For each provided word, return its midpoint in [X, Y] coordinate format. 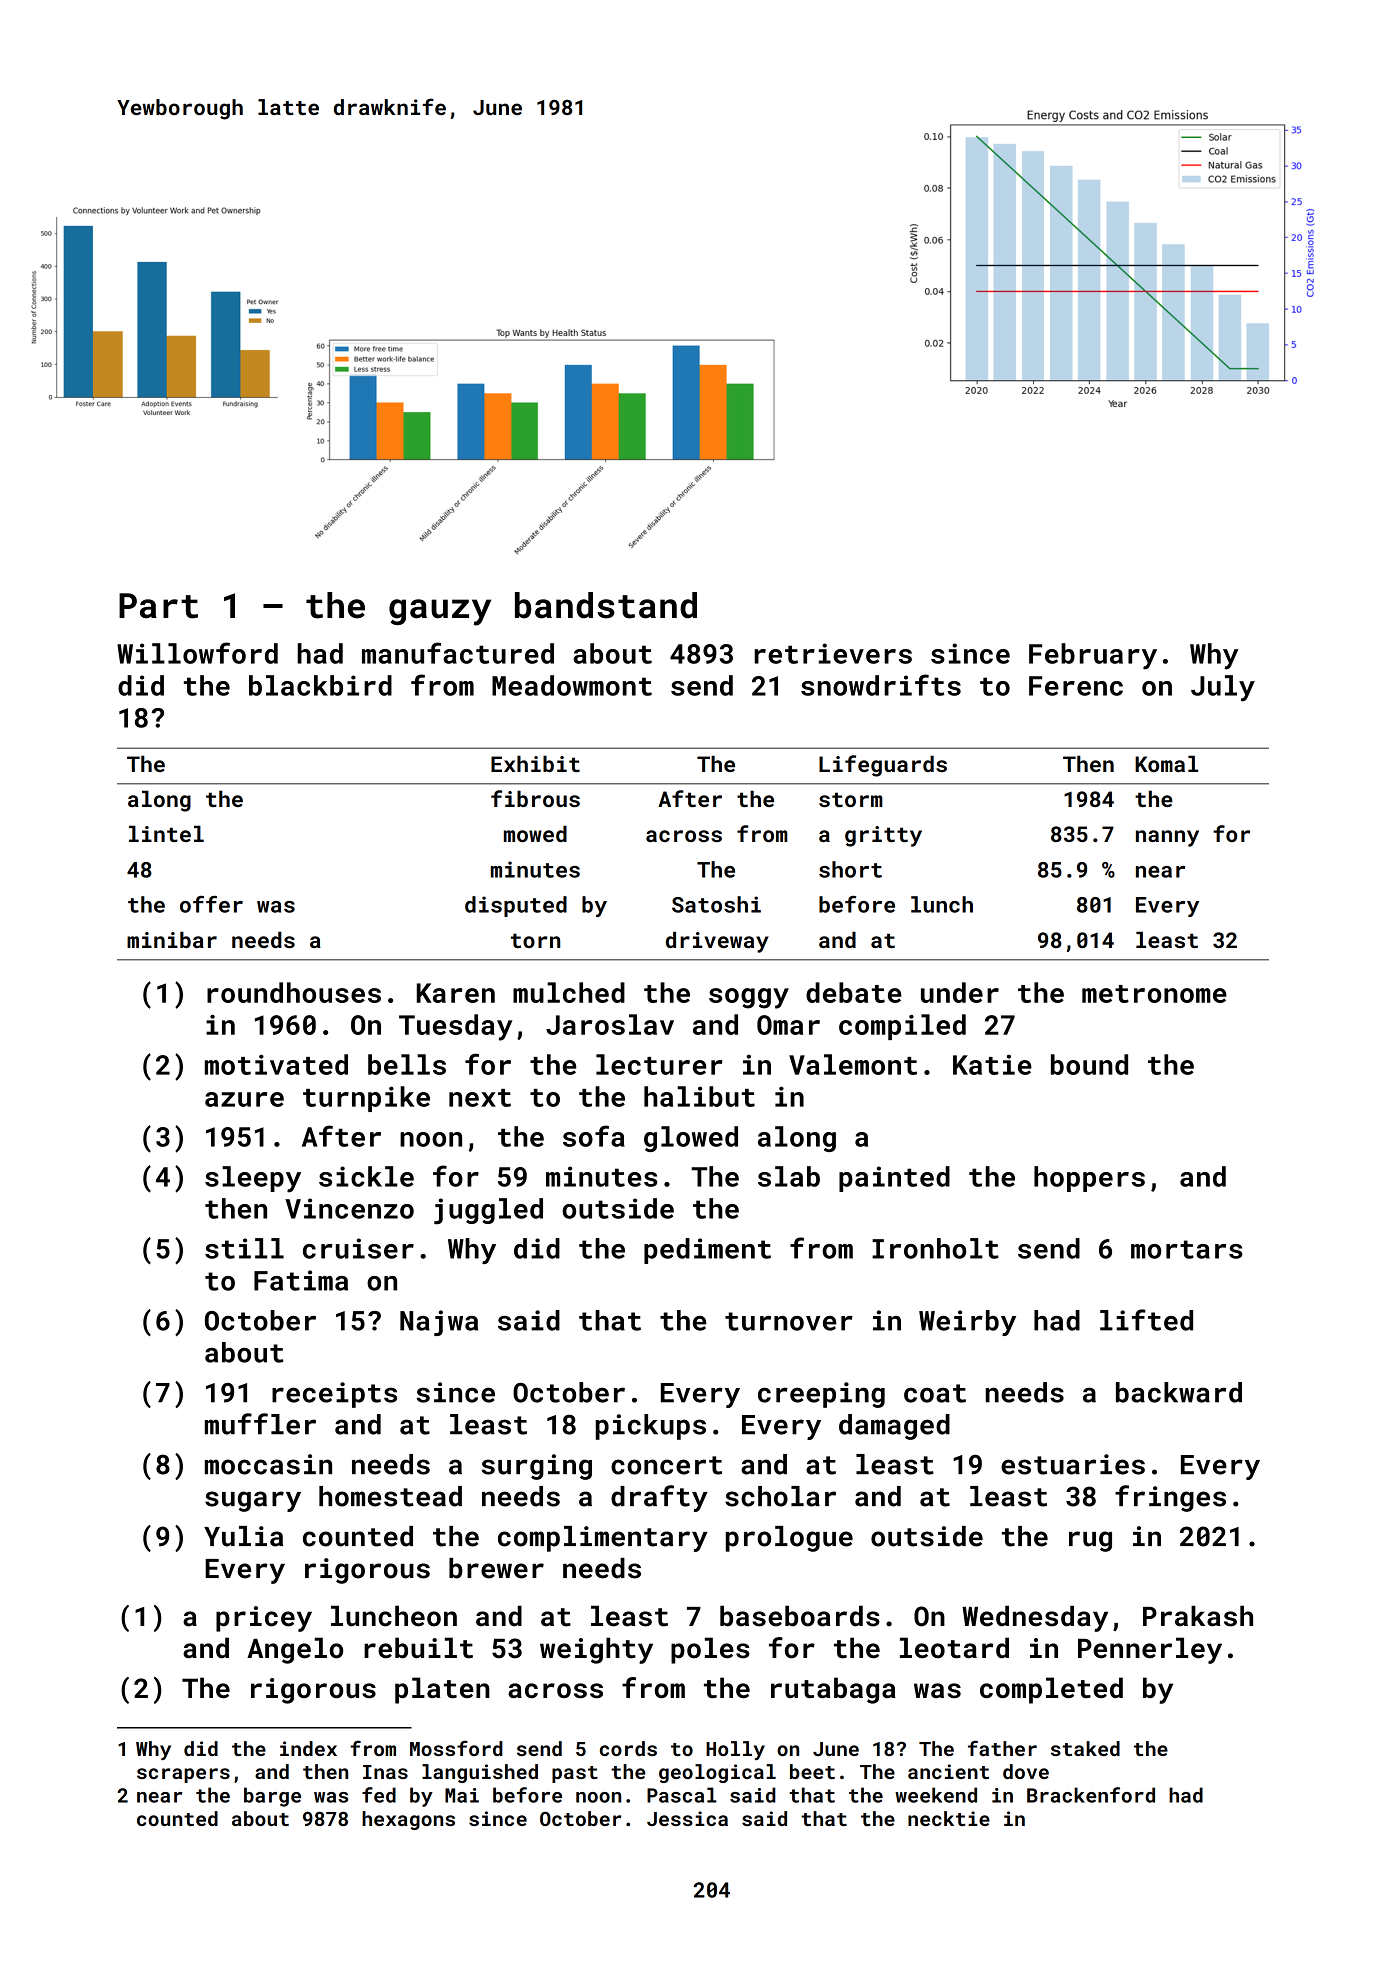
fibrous [535, 798]
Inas [385, 1772]
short [850, 869]
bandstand [606, 605]
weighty [596, 1650]
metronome [1154, 994]
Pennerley [1150, 1650]
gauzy [440, 612]
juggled [488, 1211]
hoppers [1089, 1179]
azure [244, 1099]
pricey [264, 1619]
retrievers [833, 653]
